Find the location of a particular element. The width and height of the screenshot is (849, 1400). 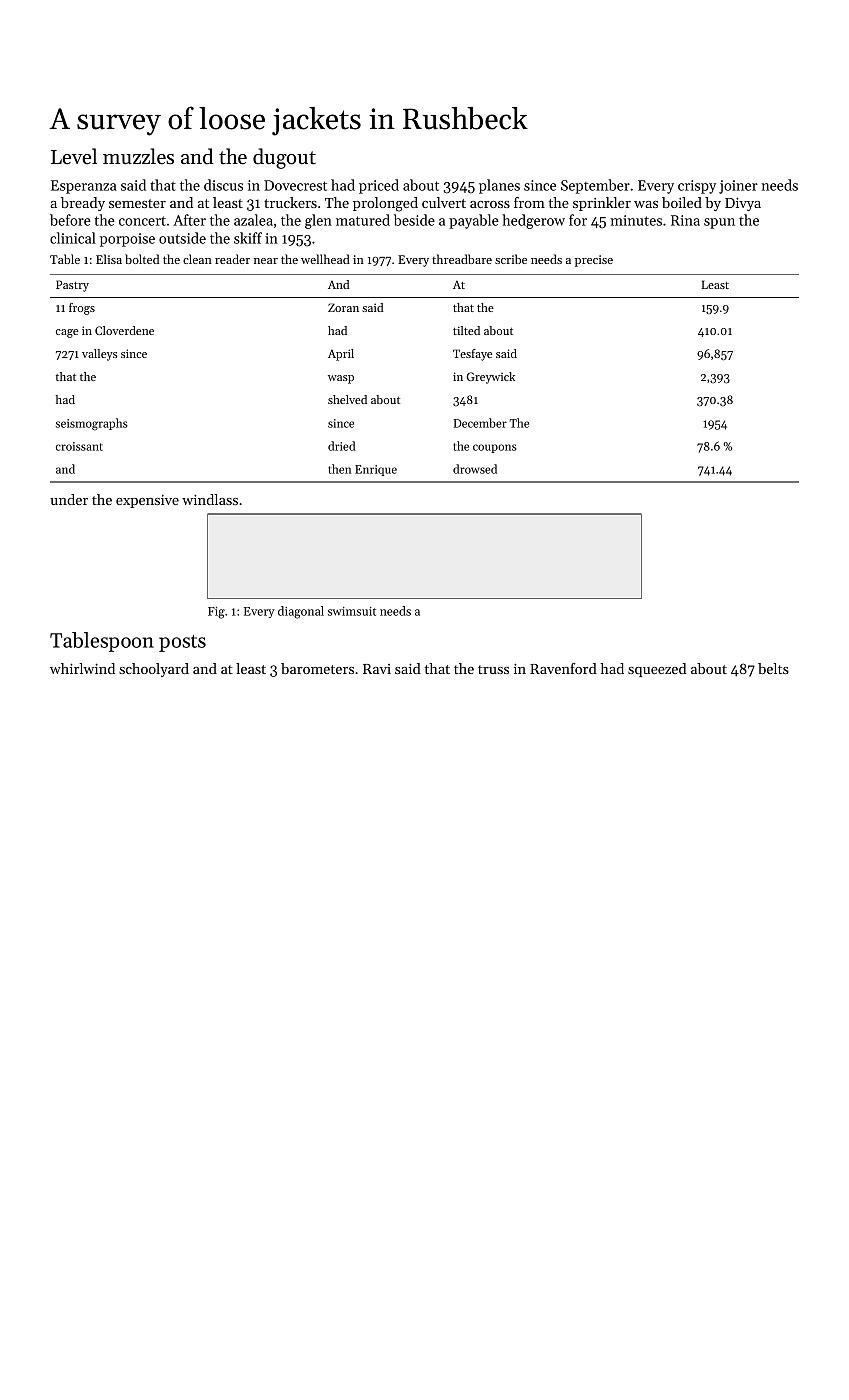

truss is located at coordinates (493, 669).
